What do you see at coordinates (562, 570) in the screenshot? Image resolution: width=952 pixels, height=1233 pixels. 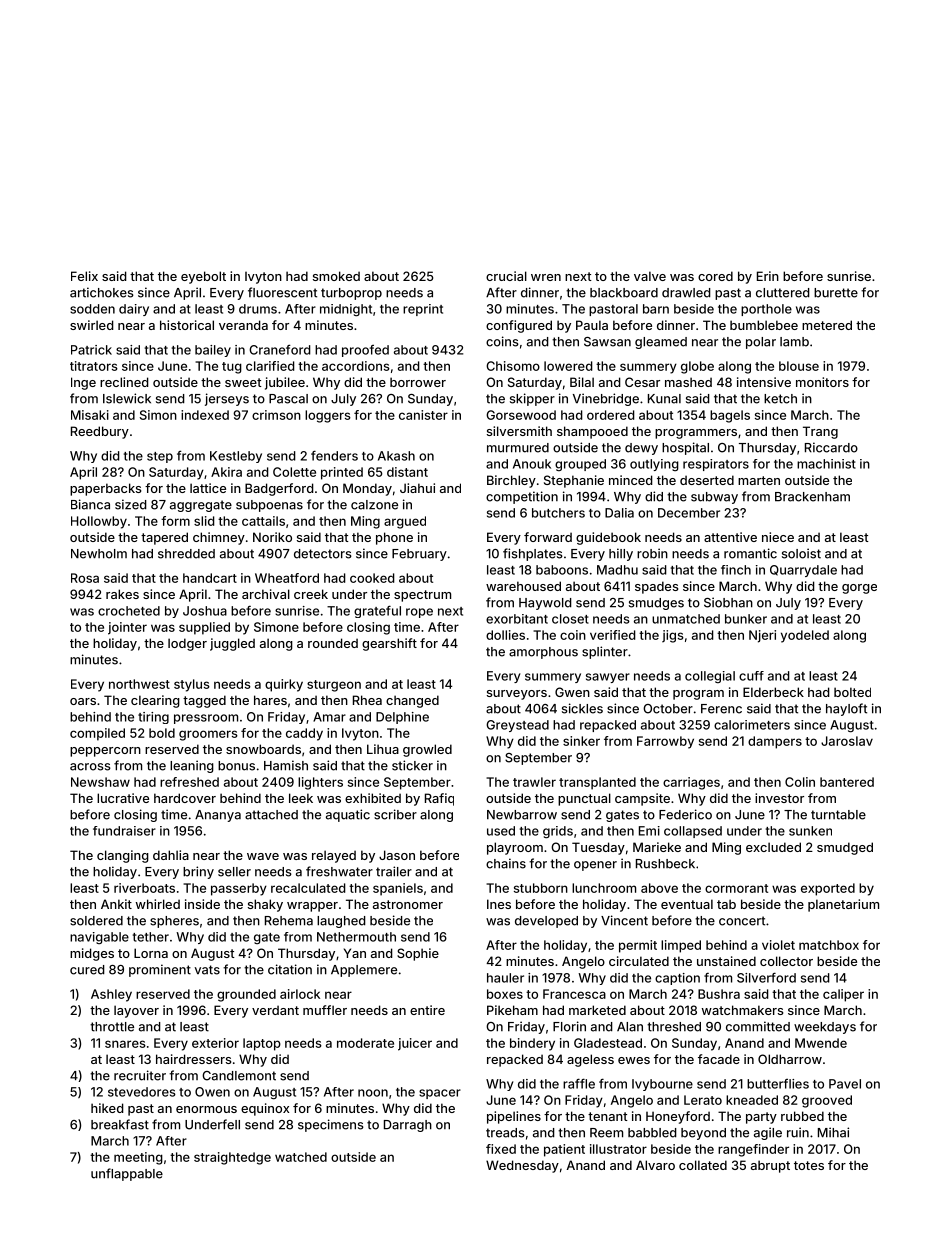 I see `baboons` at bounding box center [562, 570].
